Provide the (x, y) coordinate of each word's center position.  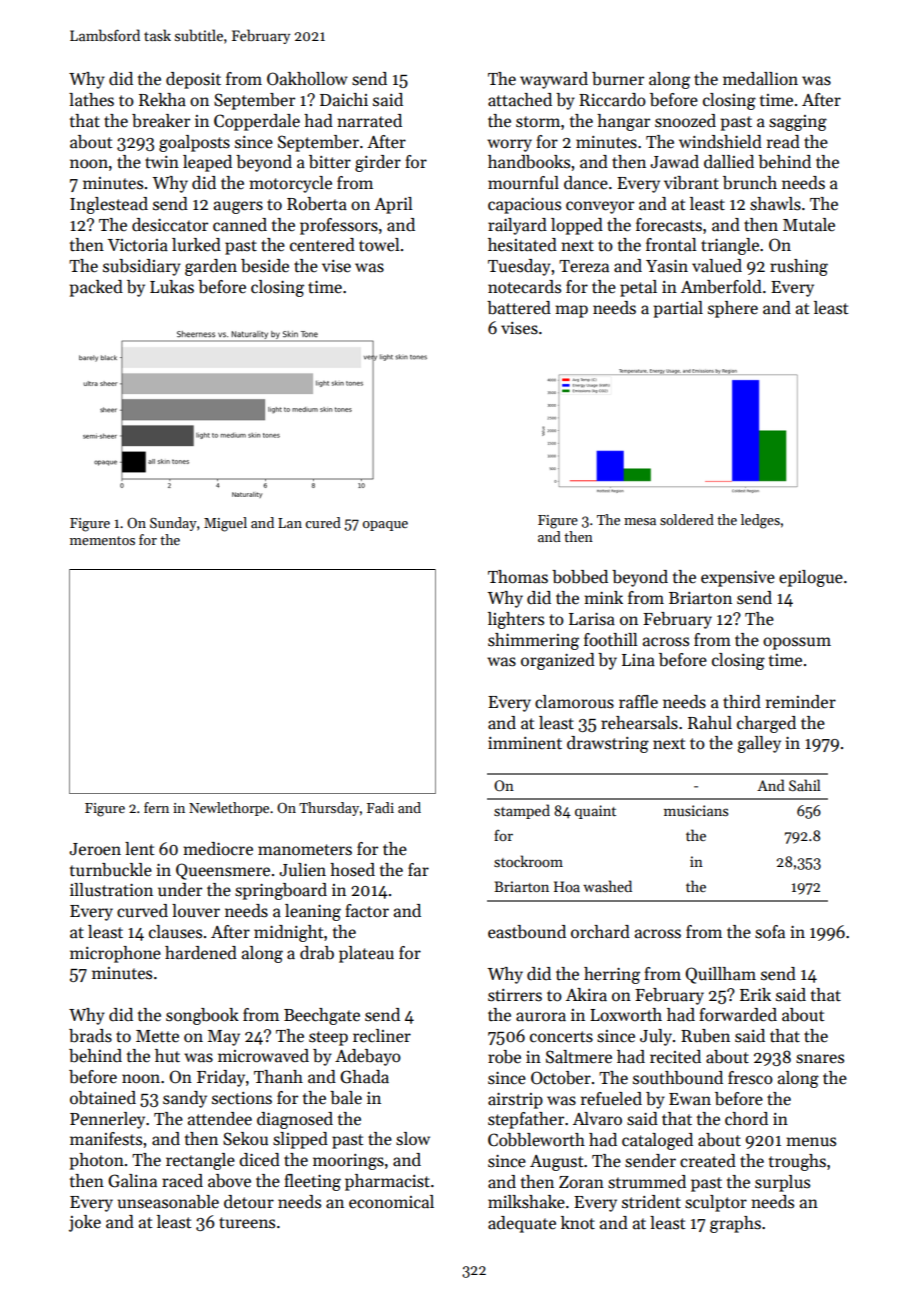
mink (603, 597)
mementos (102, 540)
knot (578, 1223)
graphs (735, 1224)
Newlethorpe (229, 809)
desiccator (170, 225)
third (742, 702)
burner (618, 79)
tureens (247, 1223)
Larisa (592, 619)
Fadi (380, 807)
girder (378, 163)
